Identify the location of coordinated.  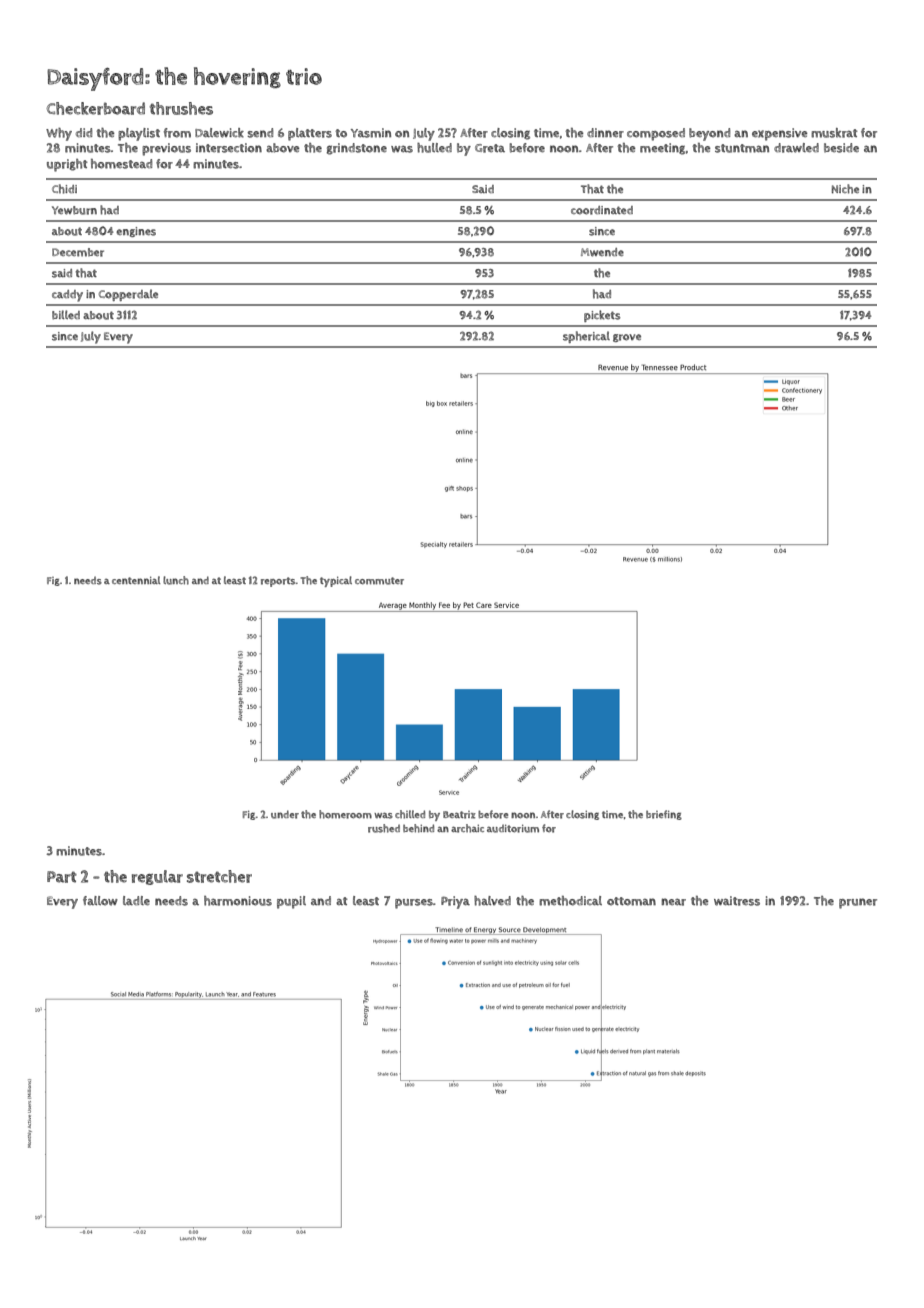
(602, 210).
